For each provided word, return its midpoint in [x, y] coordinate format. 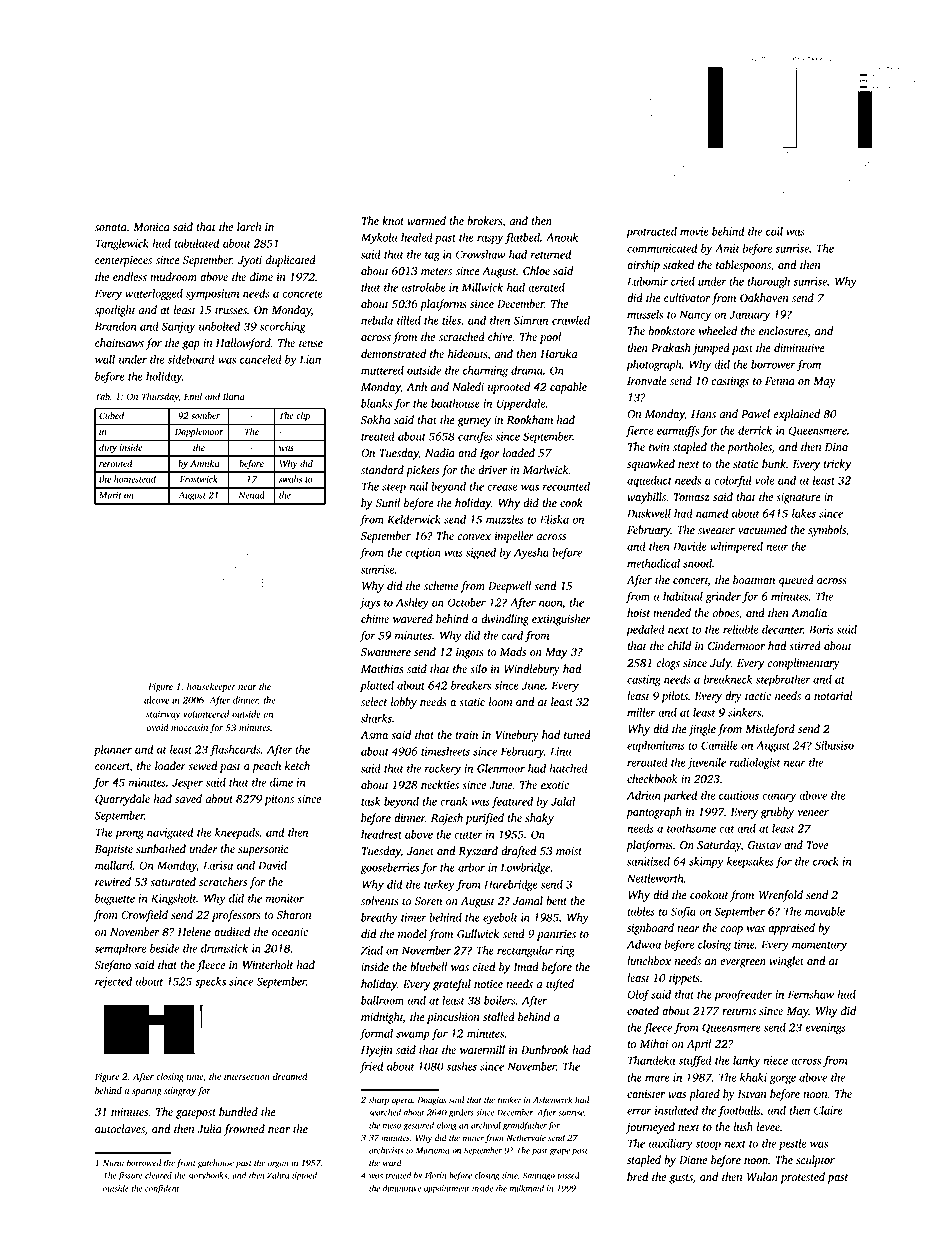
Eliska [554, 519]
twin [659, 447]
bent [556, 901]
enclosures [783, 331]
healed [417, 237]
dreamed [290, 1076]
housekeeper [211, 687]
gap [191, 345]
